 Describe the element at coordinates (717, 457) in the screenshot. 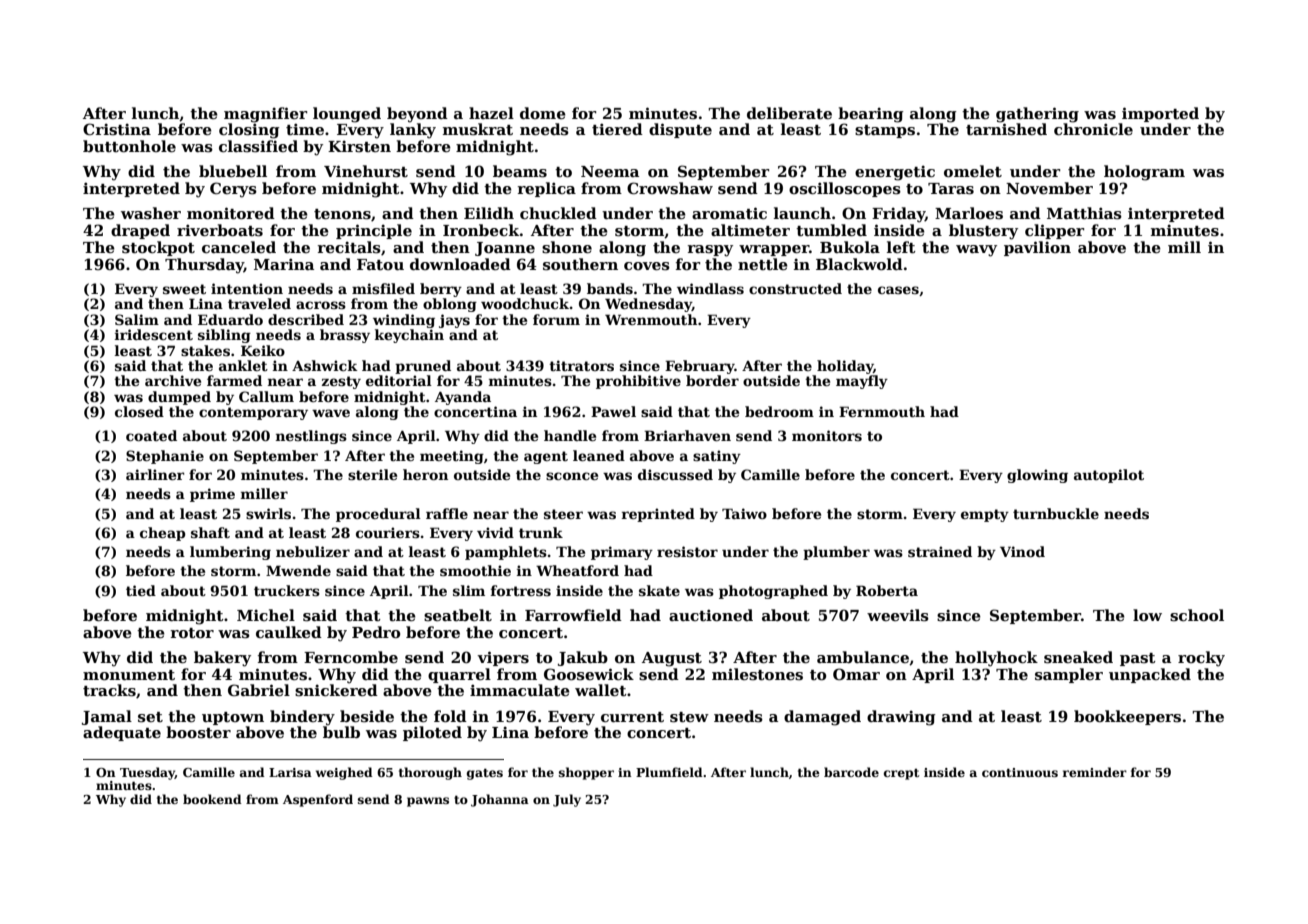

I see `satiny` at that location.
